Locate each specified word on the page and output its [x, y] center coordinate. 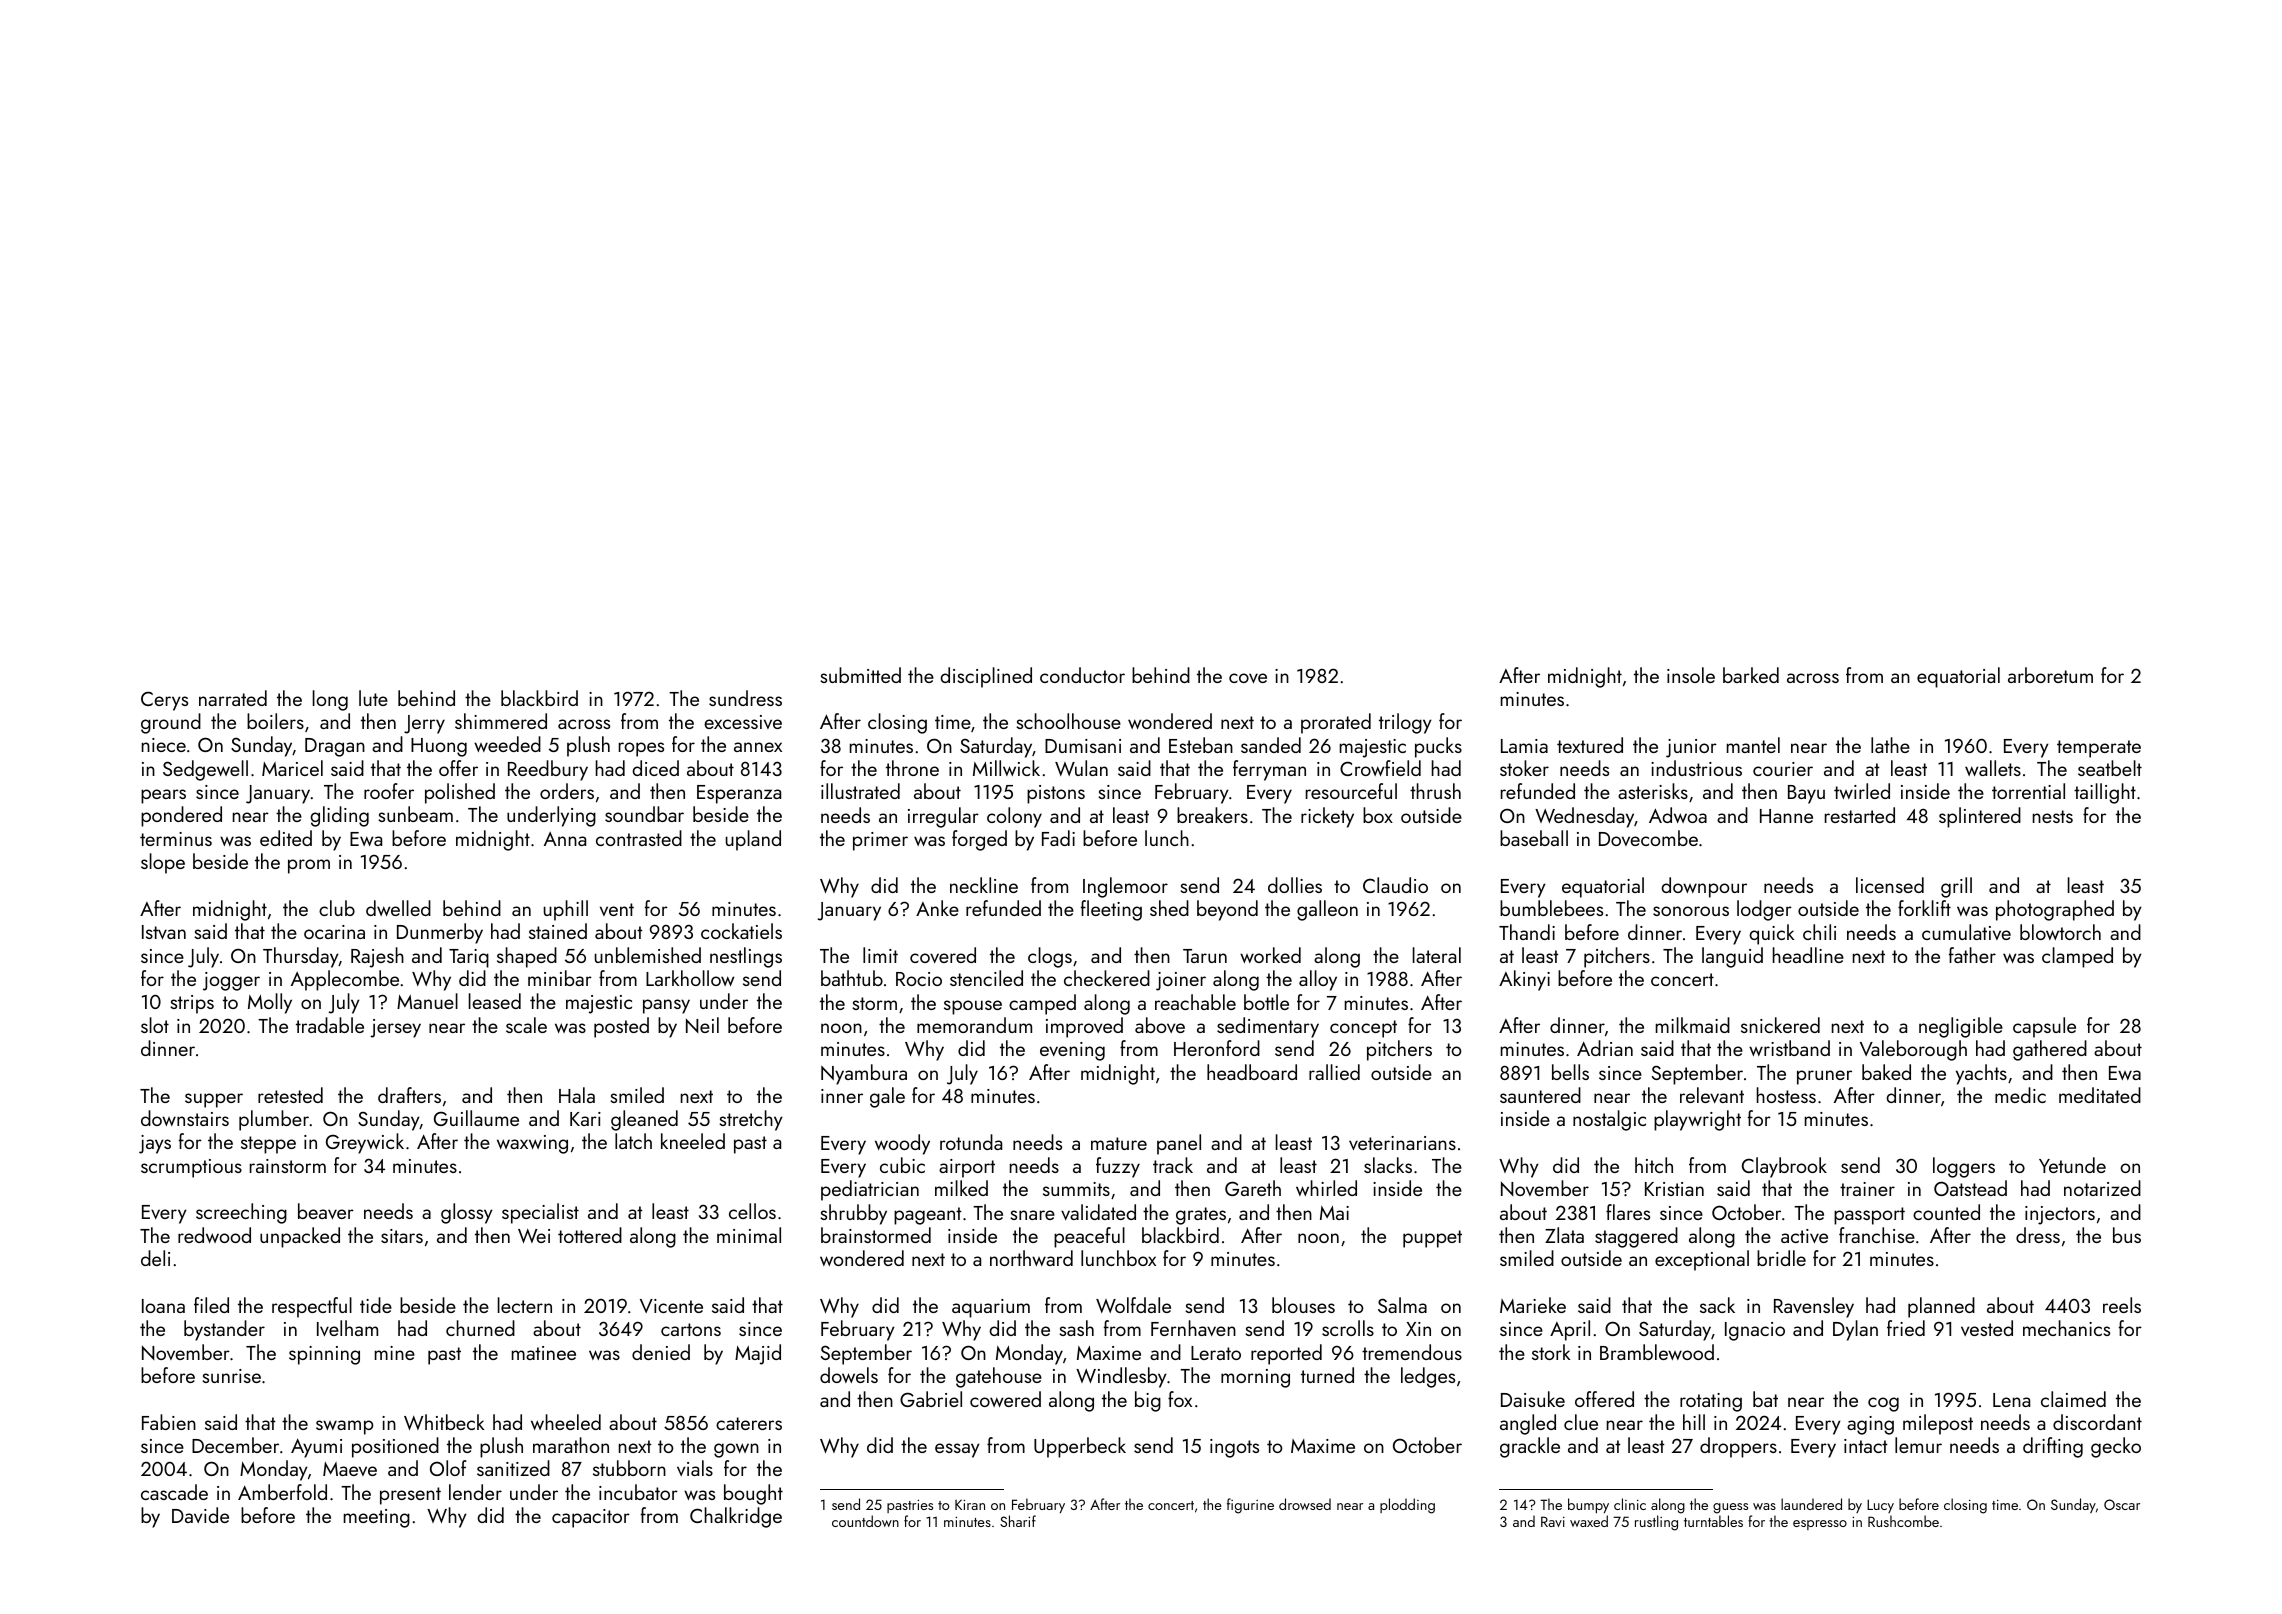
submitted [860, 675]
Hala [577, 1095]
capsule [2044, 1027]
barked [1751, 675]
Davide [200, 1515]
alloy [1318, 980]
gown [736, 1450]
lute [373, 698]
